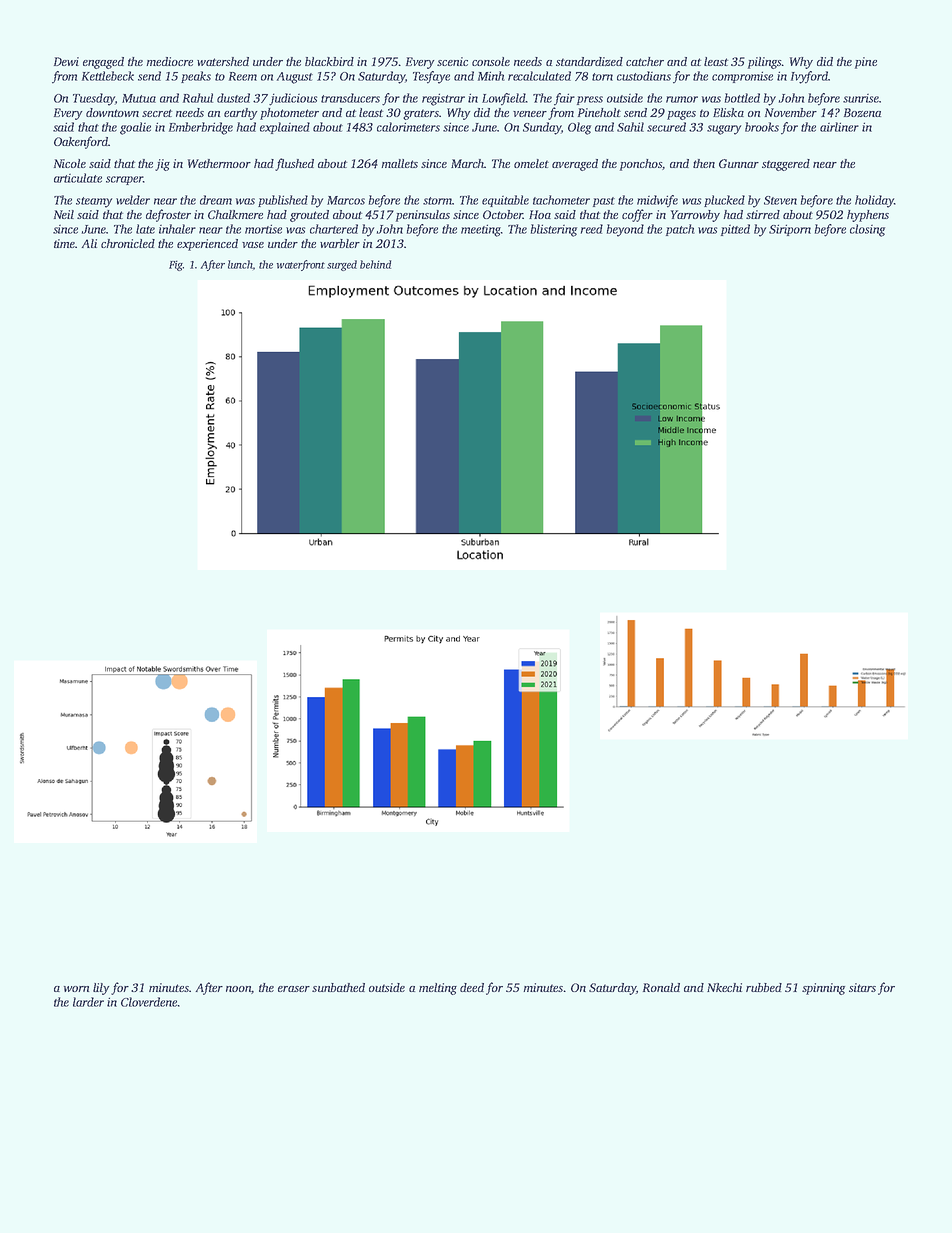  What do you see at coordinates (661, 987) in the screenshot?
I see `Ronald` at bounding box center [661, 987].
